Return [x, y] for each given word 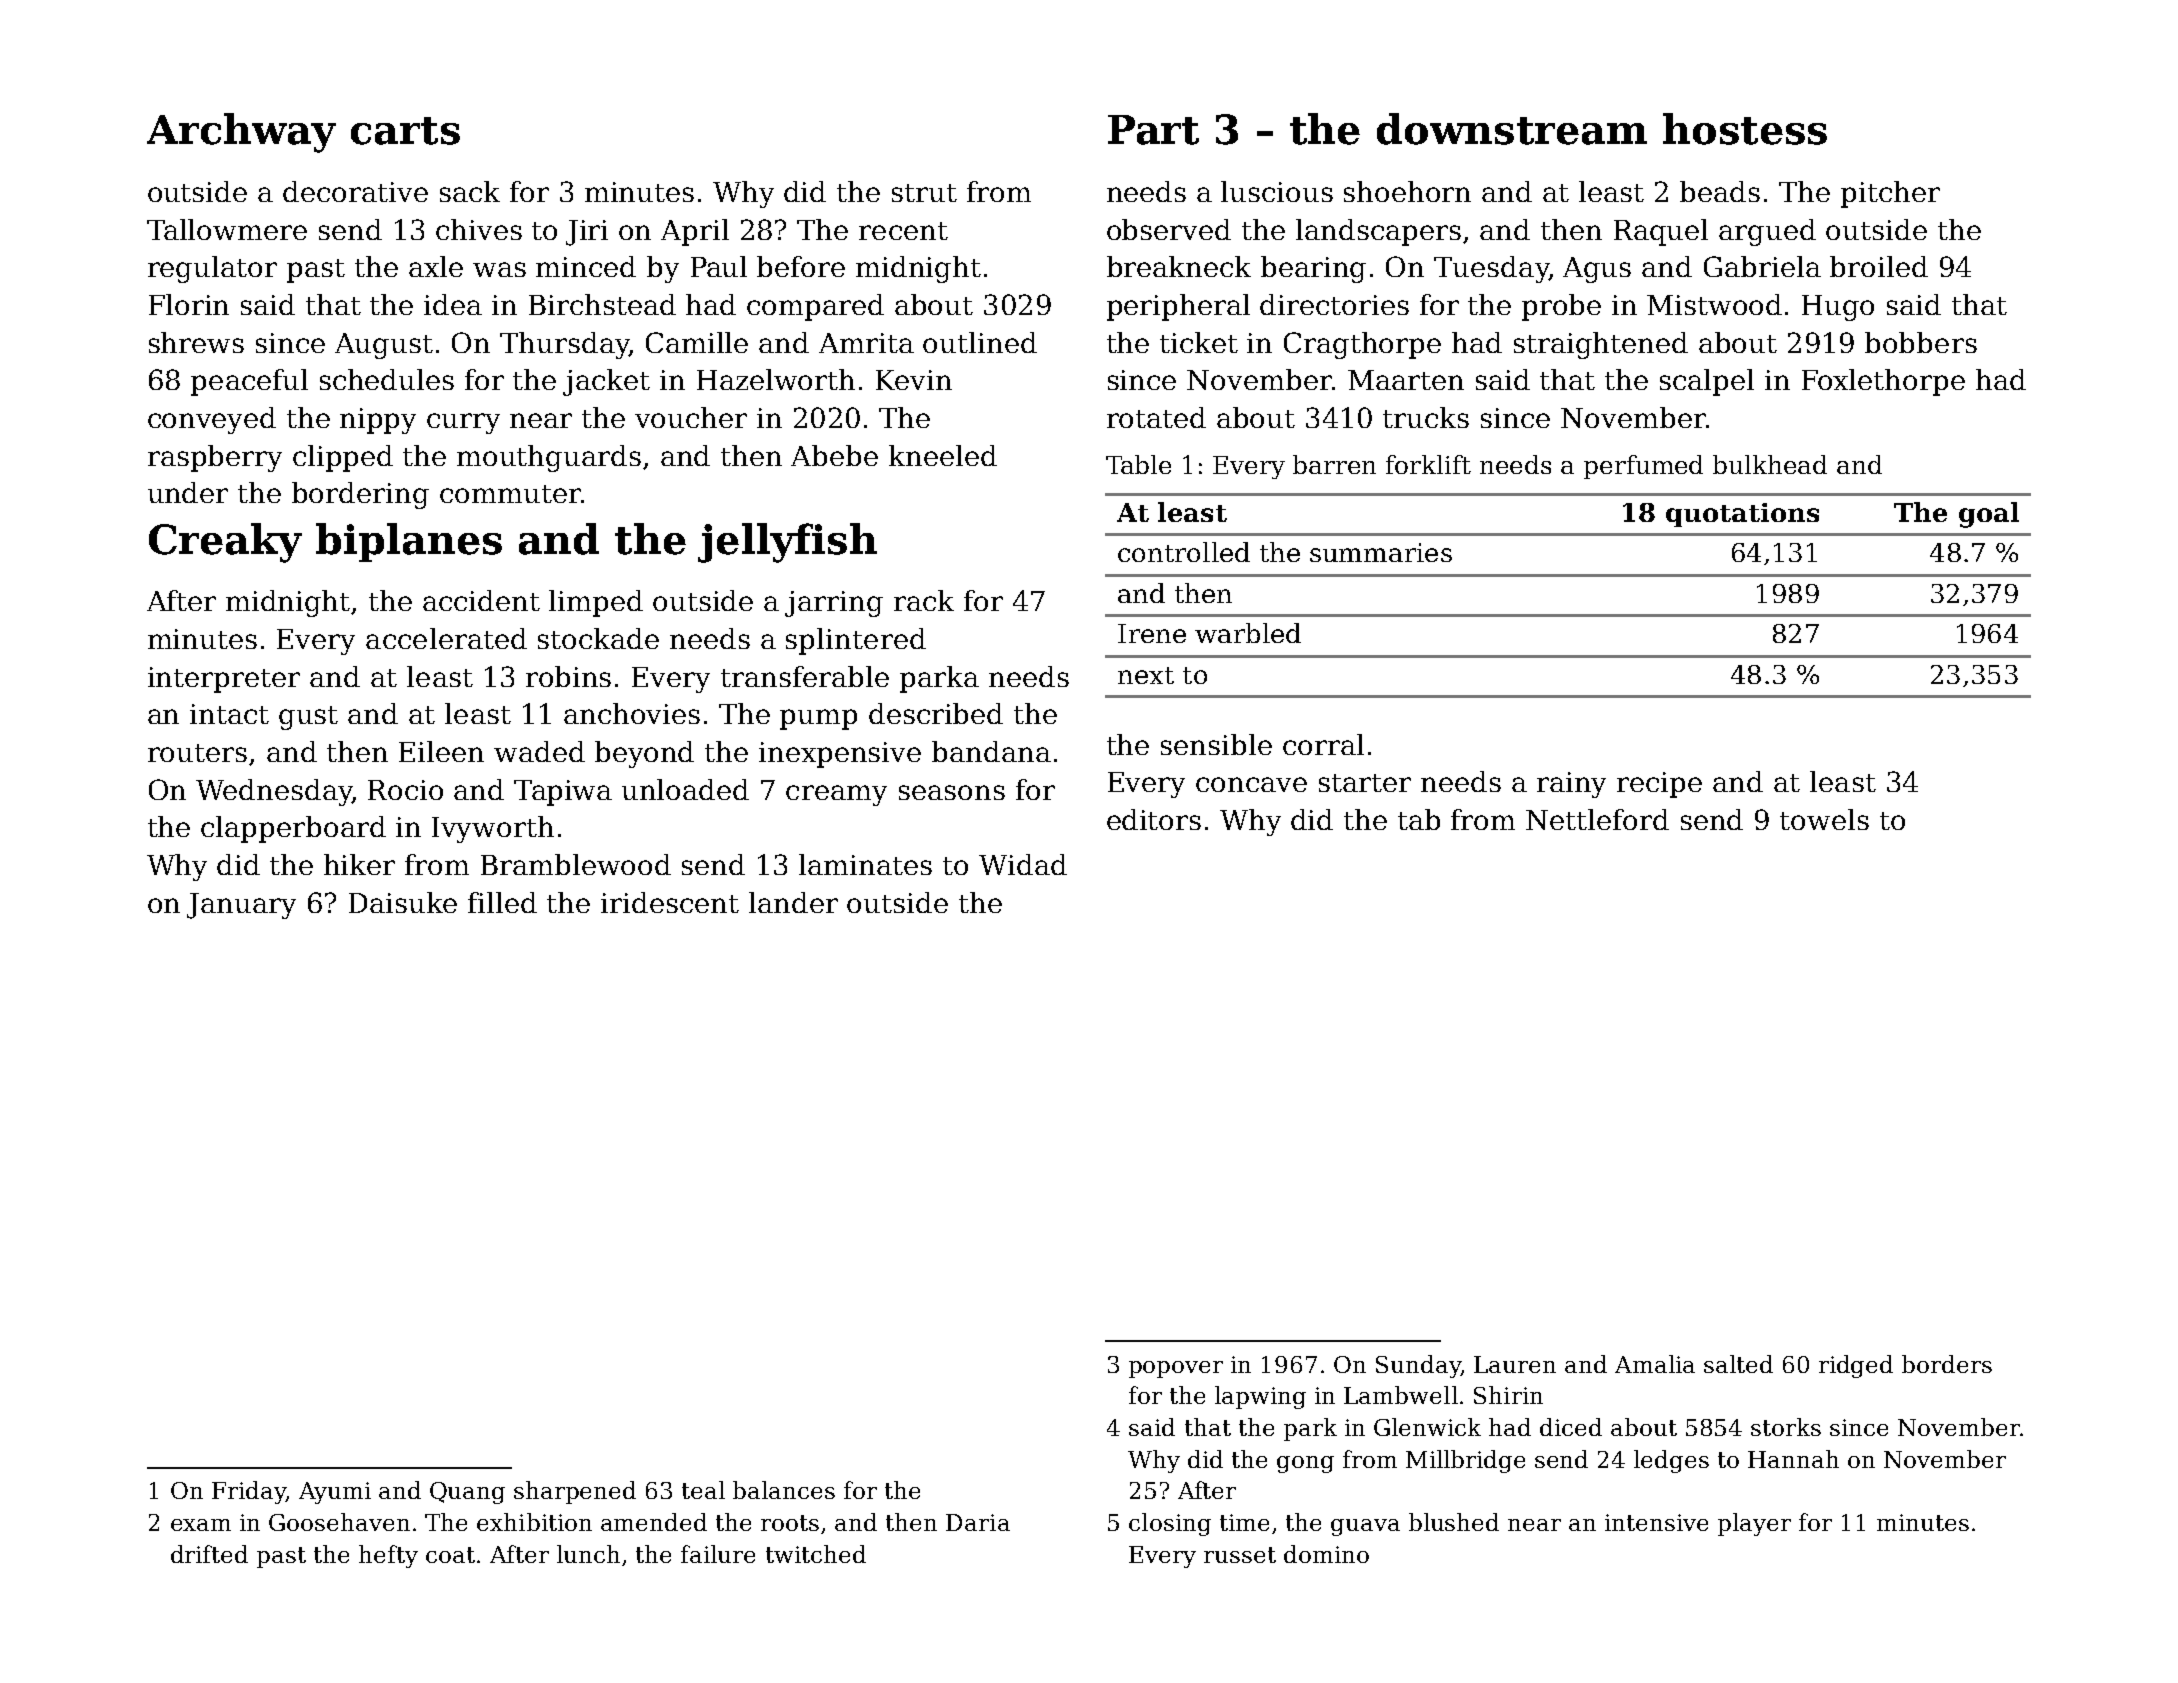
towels [1824, 819]
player [1754, 1524]
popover [1176, 1369]
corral [1323, 744]
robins [568, 676]
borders [1947, 1364]
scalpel [1707, 382]
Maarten [1406, 380]
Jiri [587, 233]
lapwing [1260, 1397]
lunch [588, 1554]
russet [1240, 1555]
